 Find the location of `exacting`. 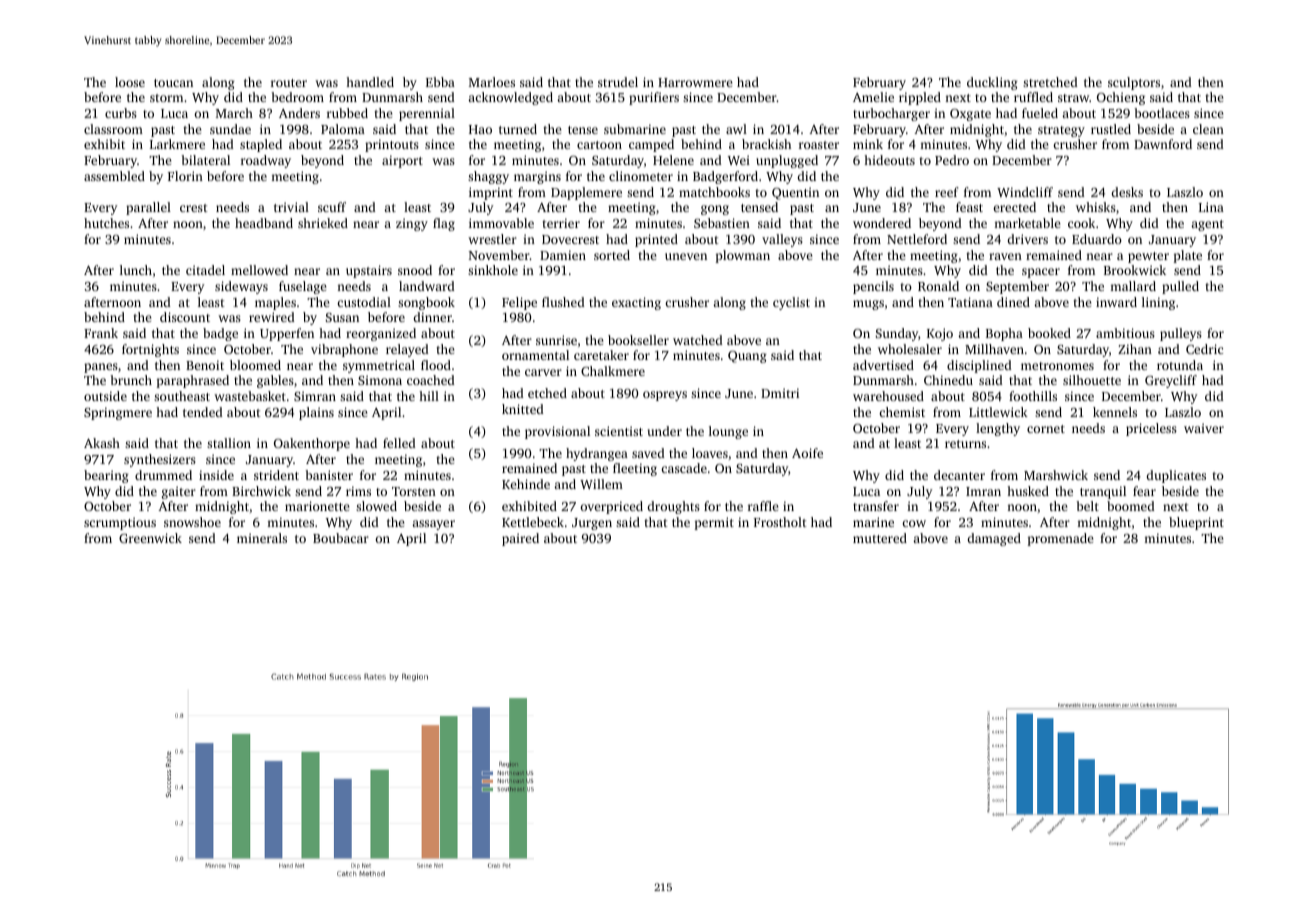

exacting is located at coordinates (636, 303).
